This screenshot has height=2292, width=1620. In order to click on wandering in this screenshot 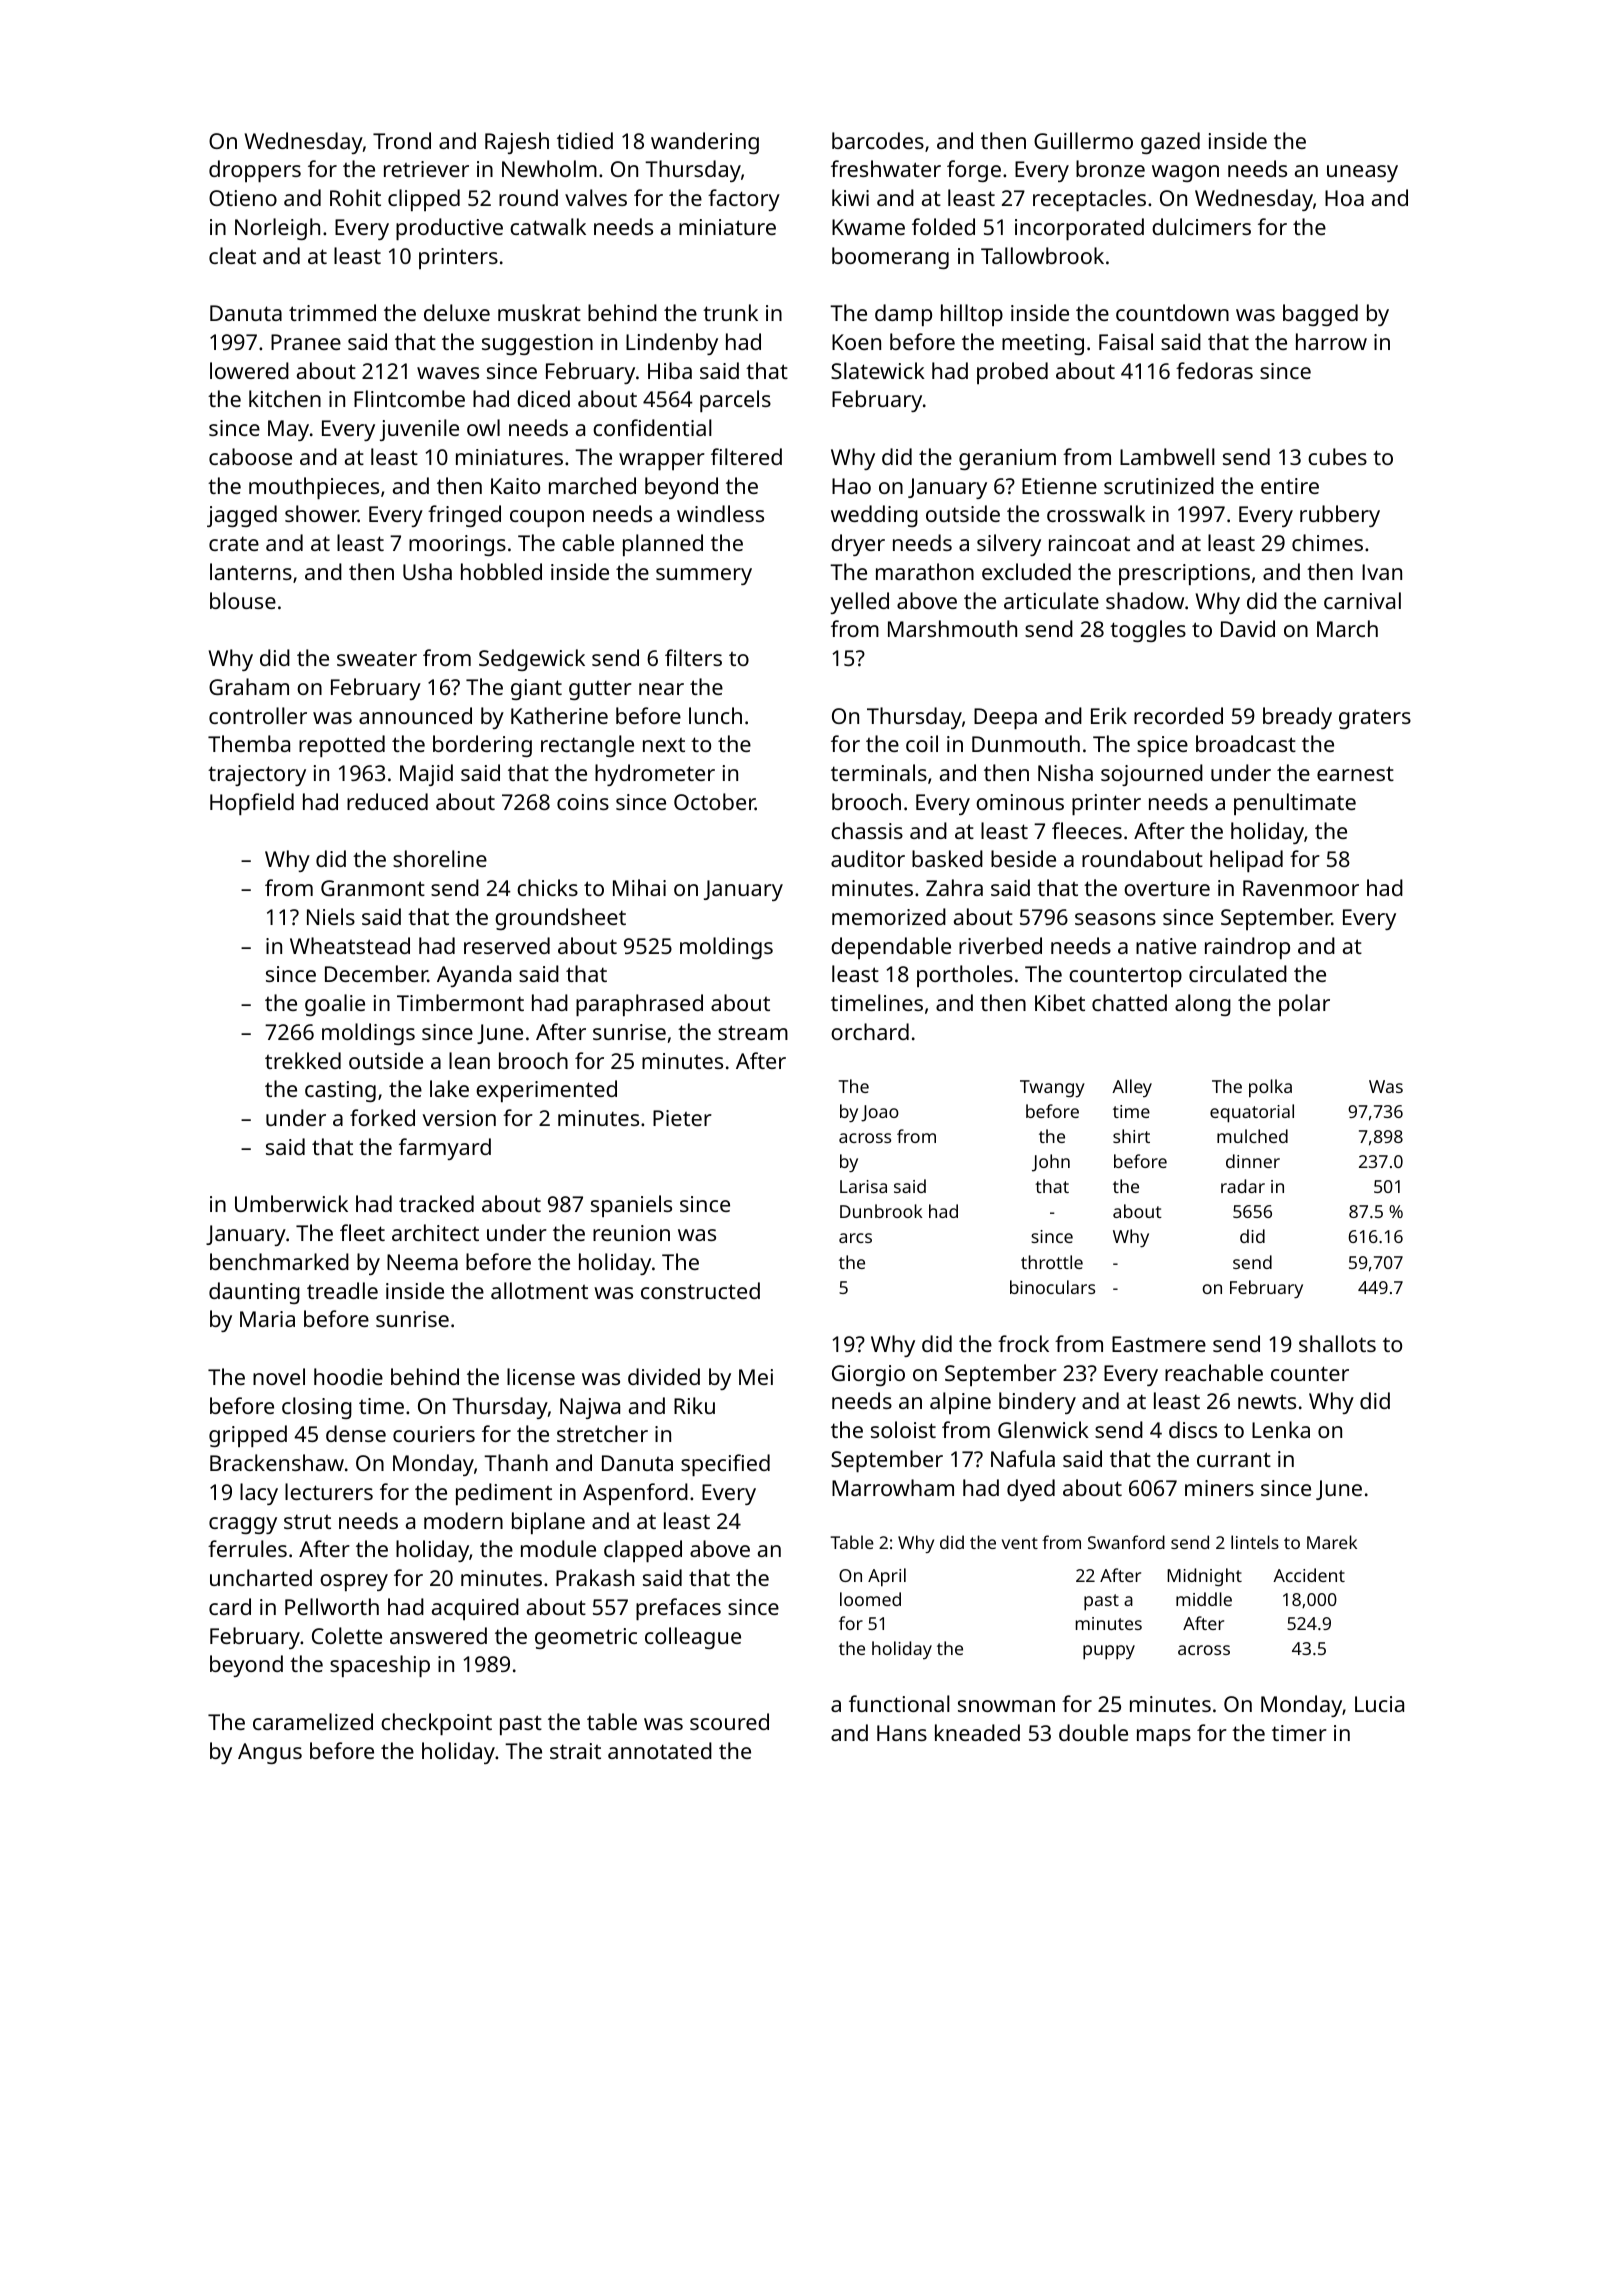, I will do `click(705, 143)`.
